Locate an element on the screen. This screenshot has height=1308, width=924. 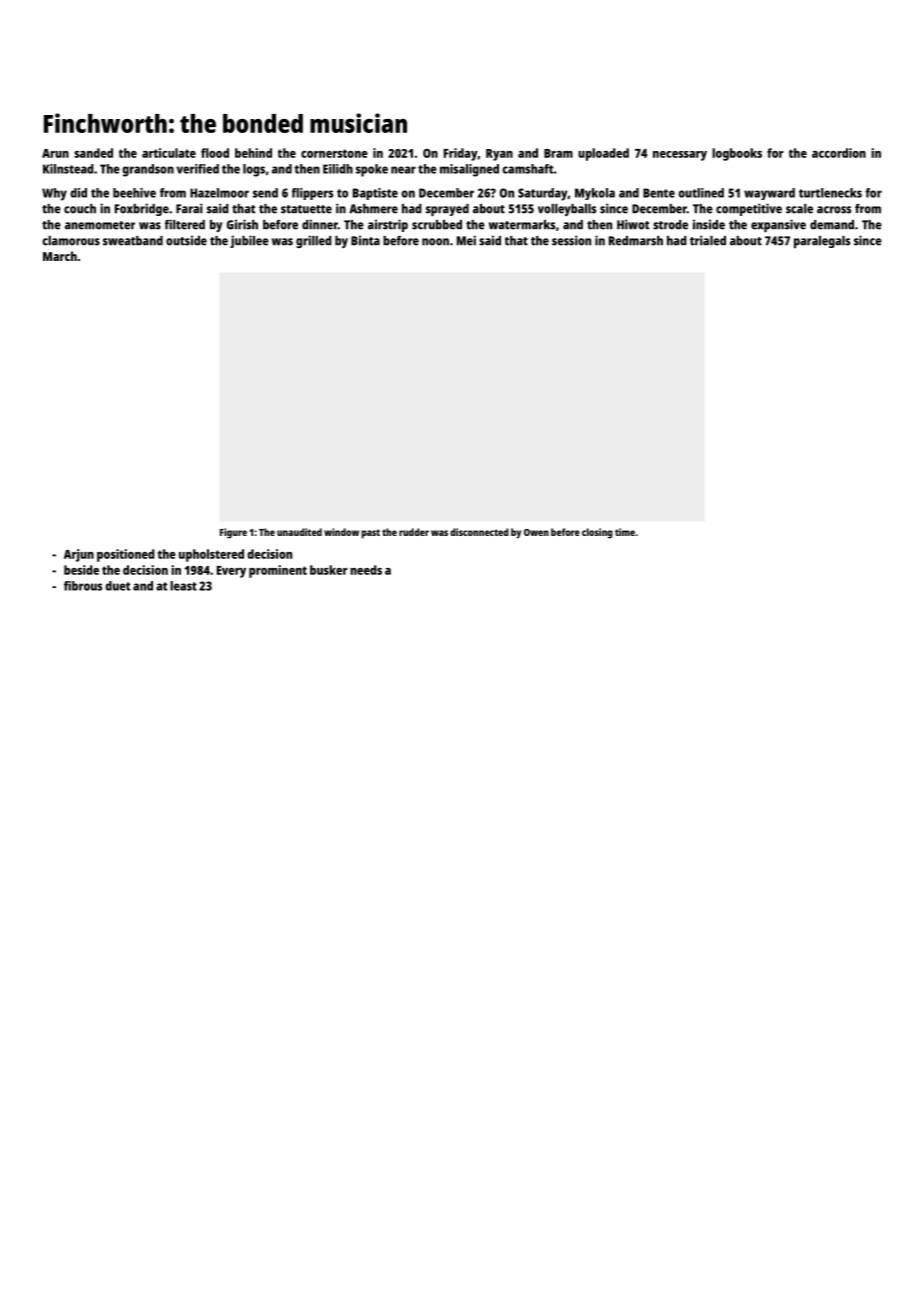
Binta is located at coordinates (365, 240).
